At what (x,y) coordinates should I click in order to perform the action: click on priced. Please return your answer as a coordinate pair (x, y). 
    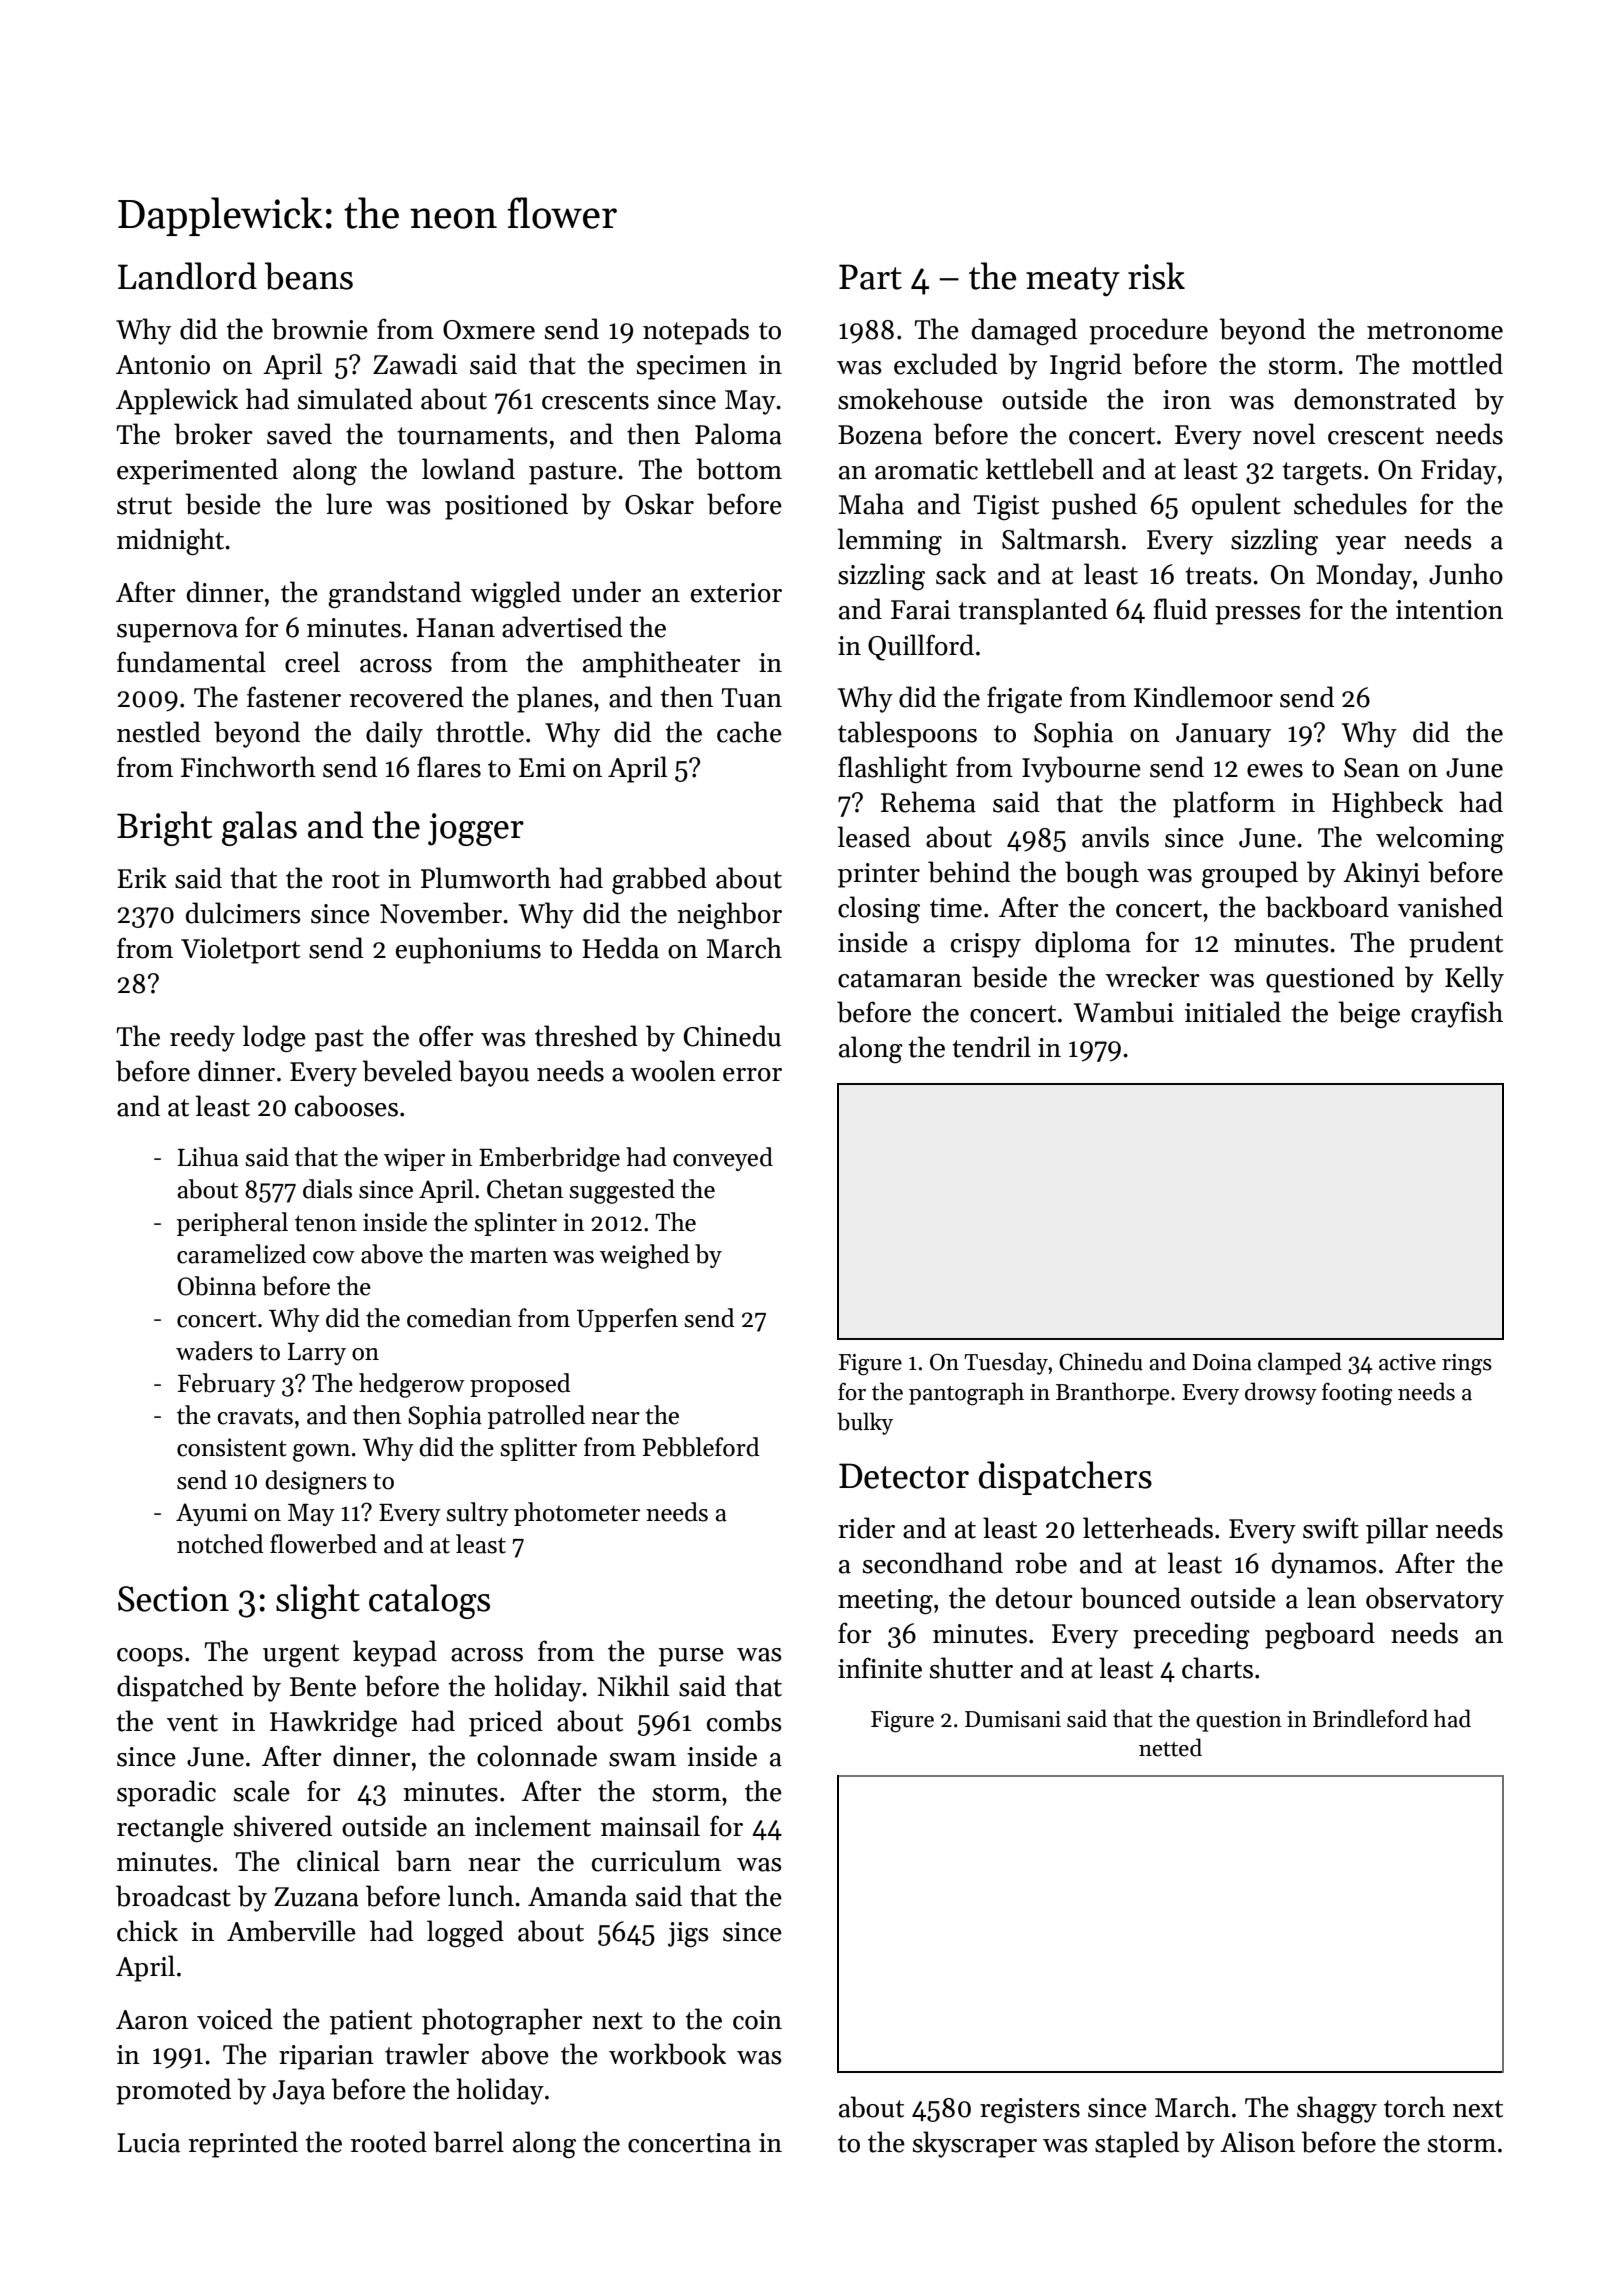
    Looking at the image, I should click on (506, 1723).
